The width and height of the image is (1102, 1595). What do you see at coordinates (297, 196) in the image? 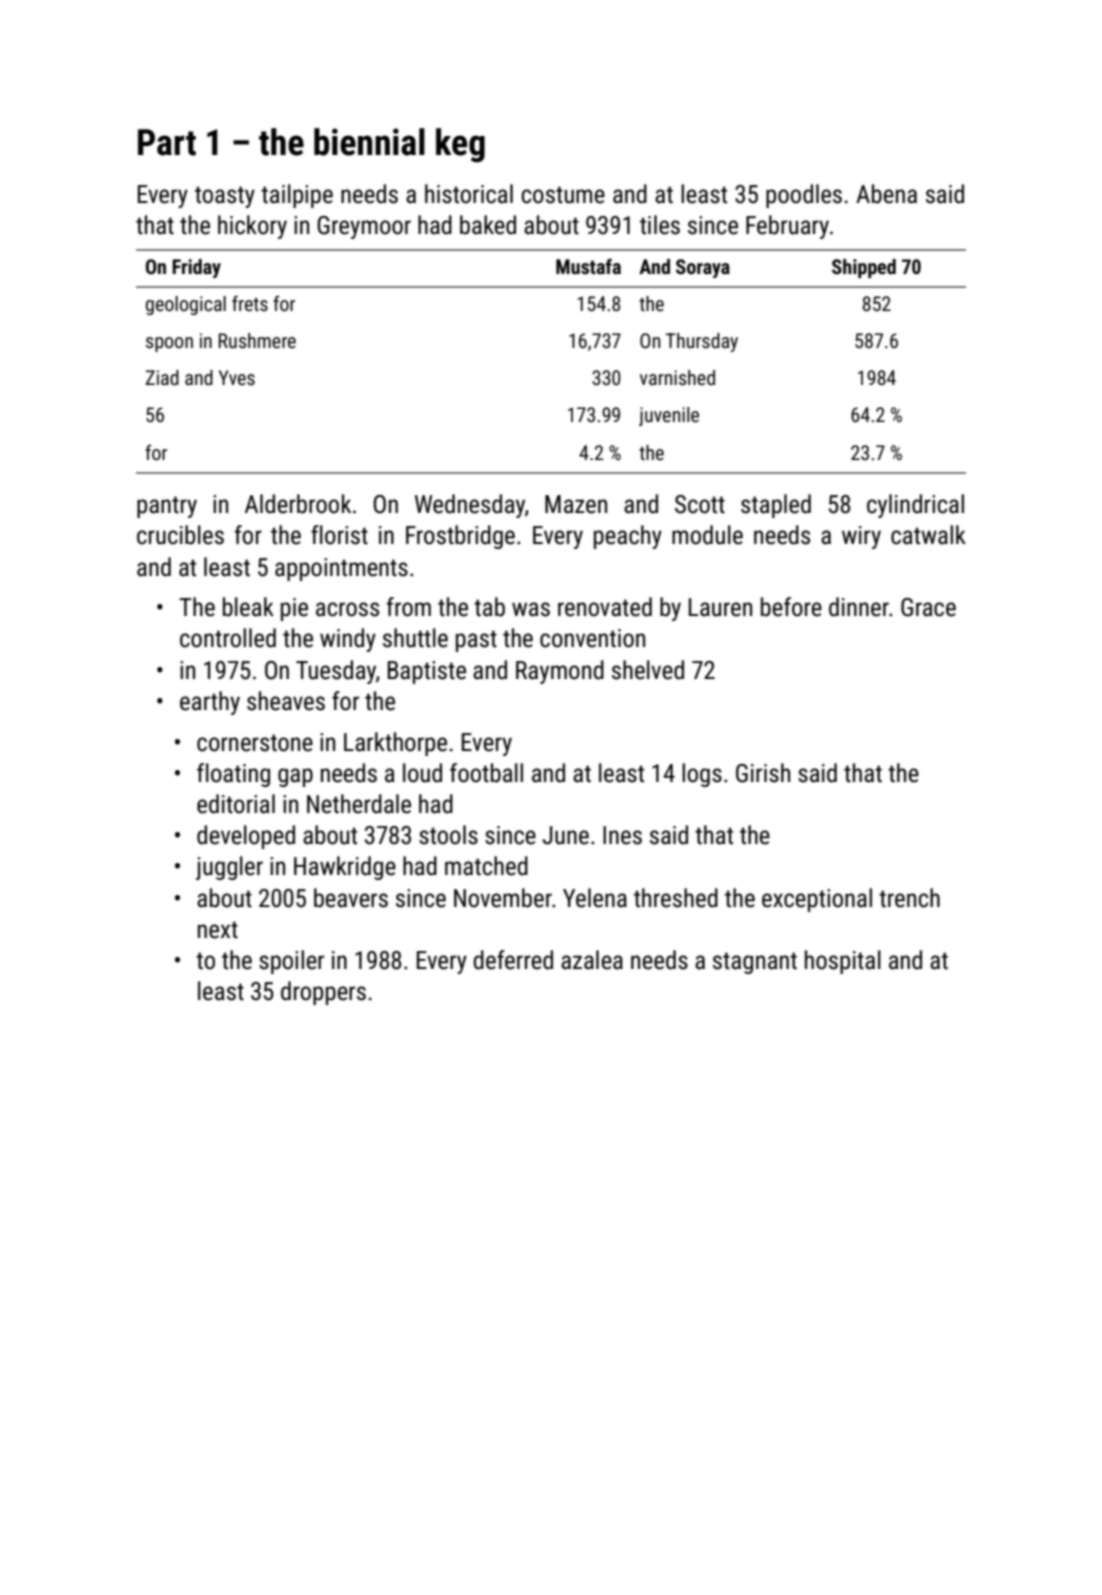
I see `tailpipe` at bounding box center [297, 196].
